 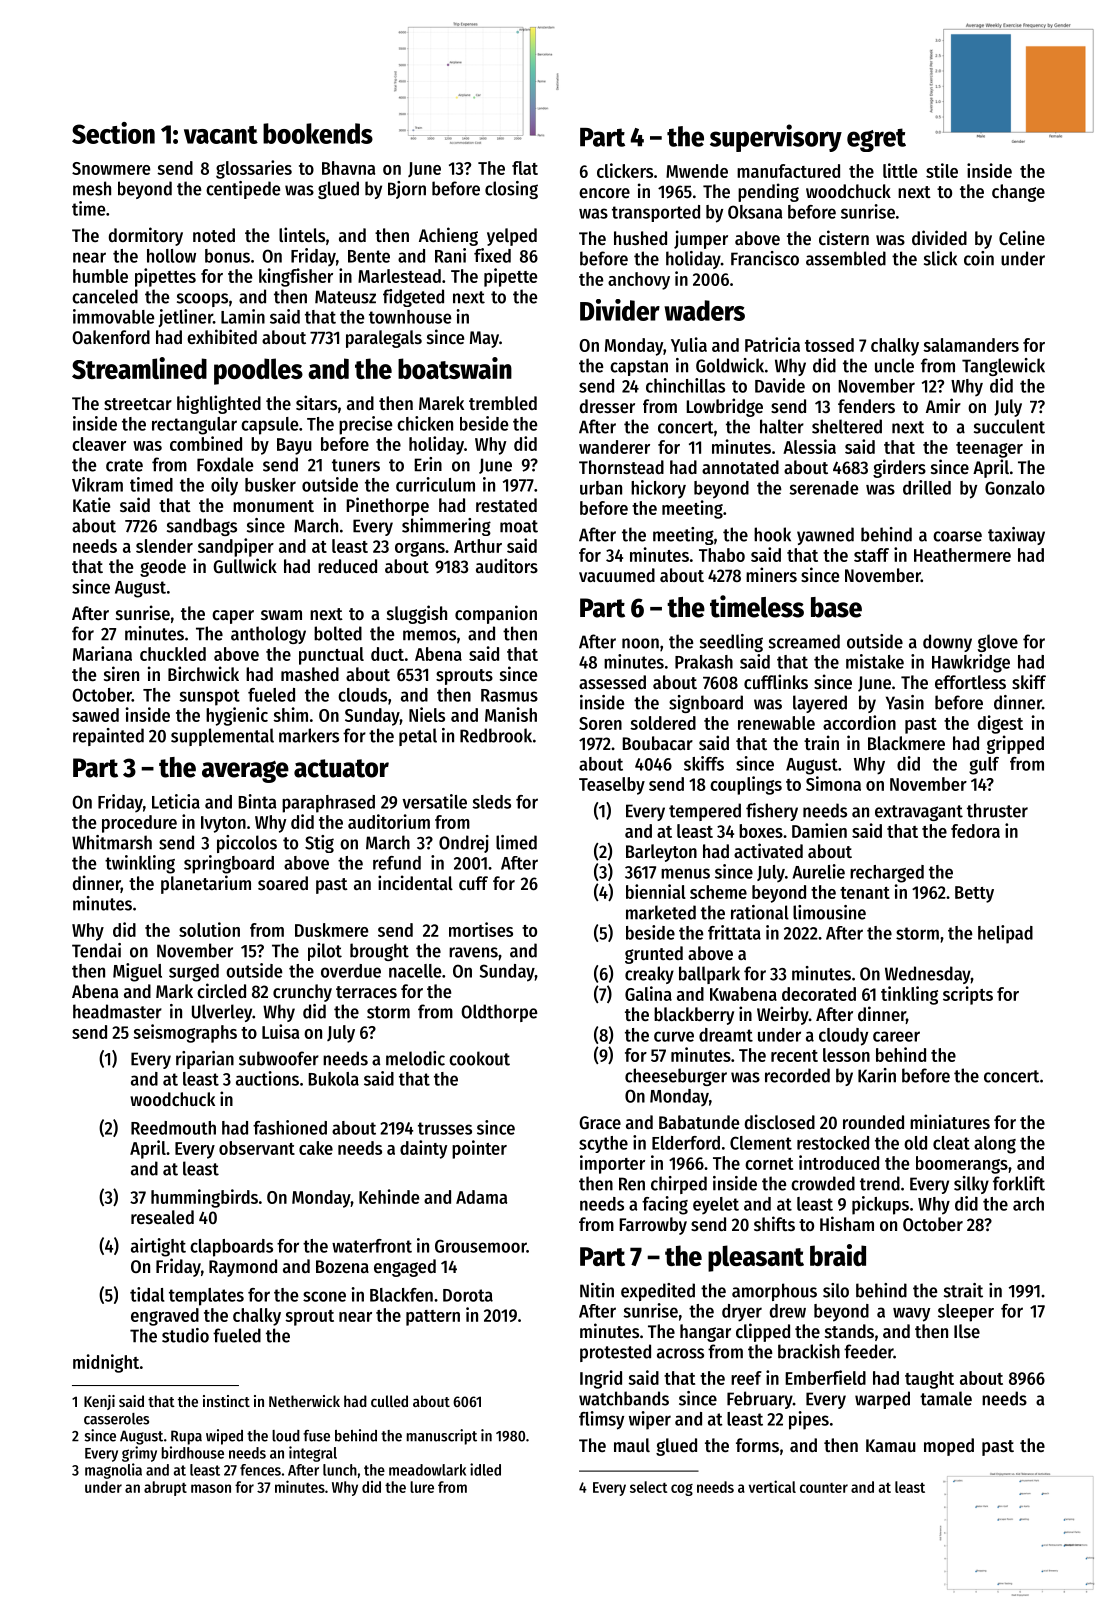 What do you see at coordinates (746, 785) in the page?
I see `couplings` at bounding box center [746, 785].
